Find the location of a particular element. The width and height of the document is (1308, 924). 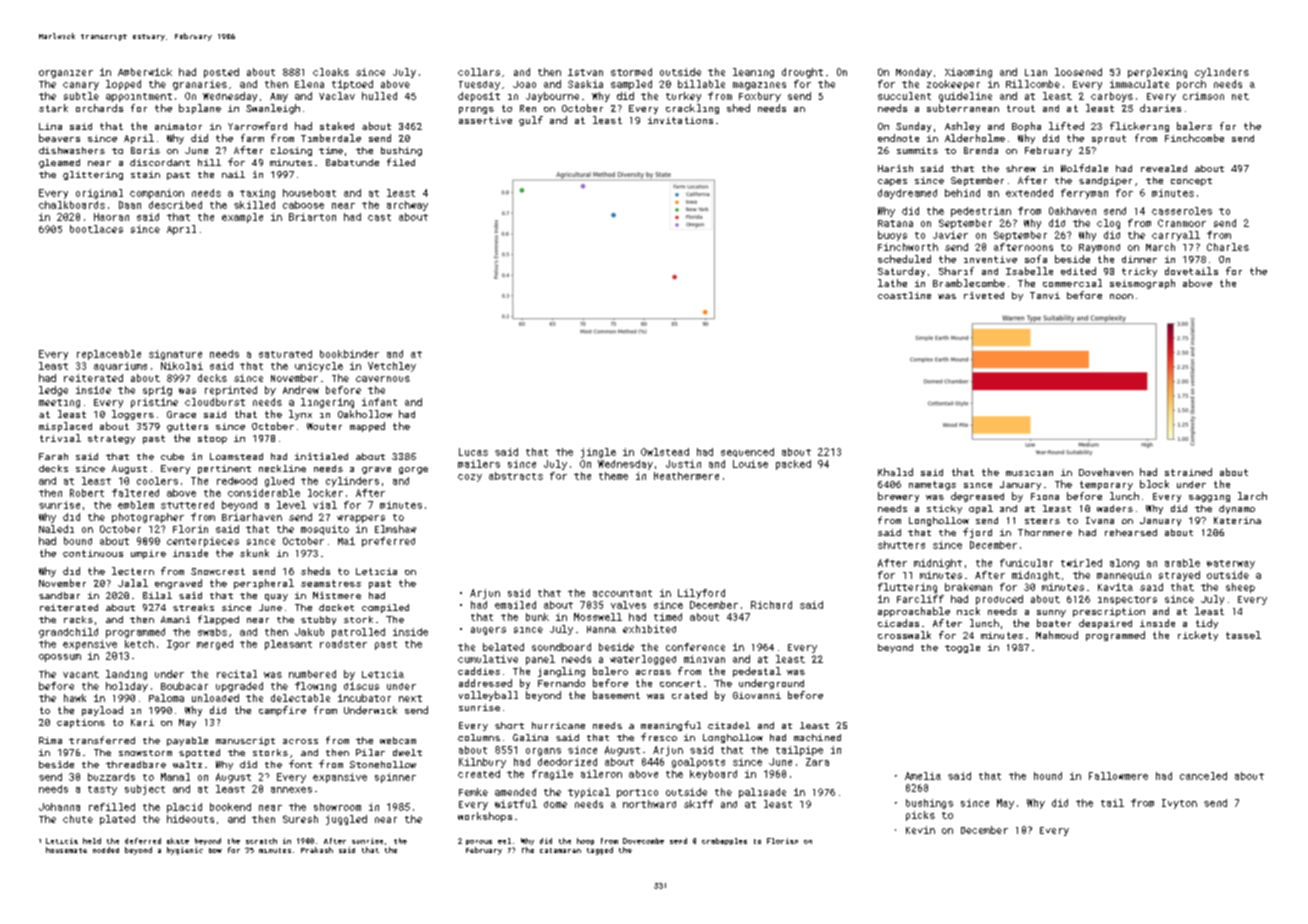

stormed is located at coordinates (631, 72).
